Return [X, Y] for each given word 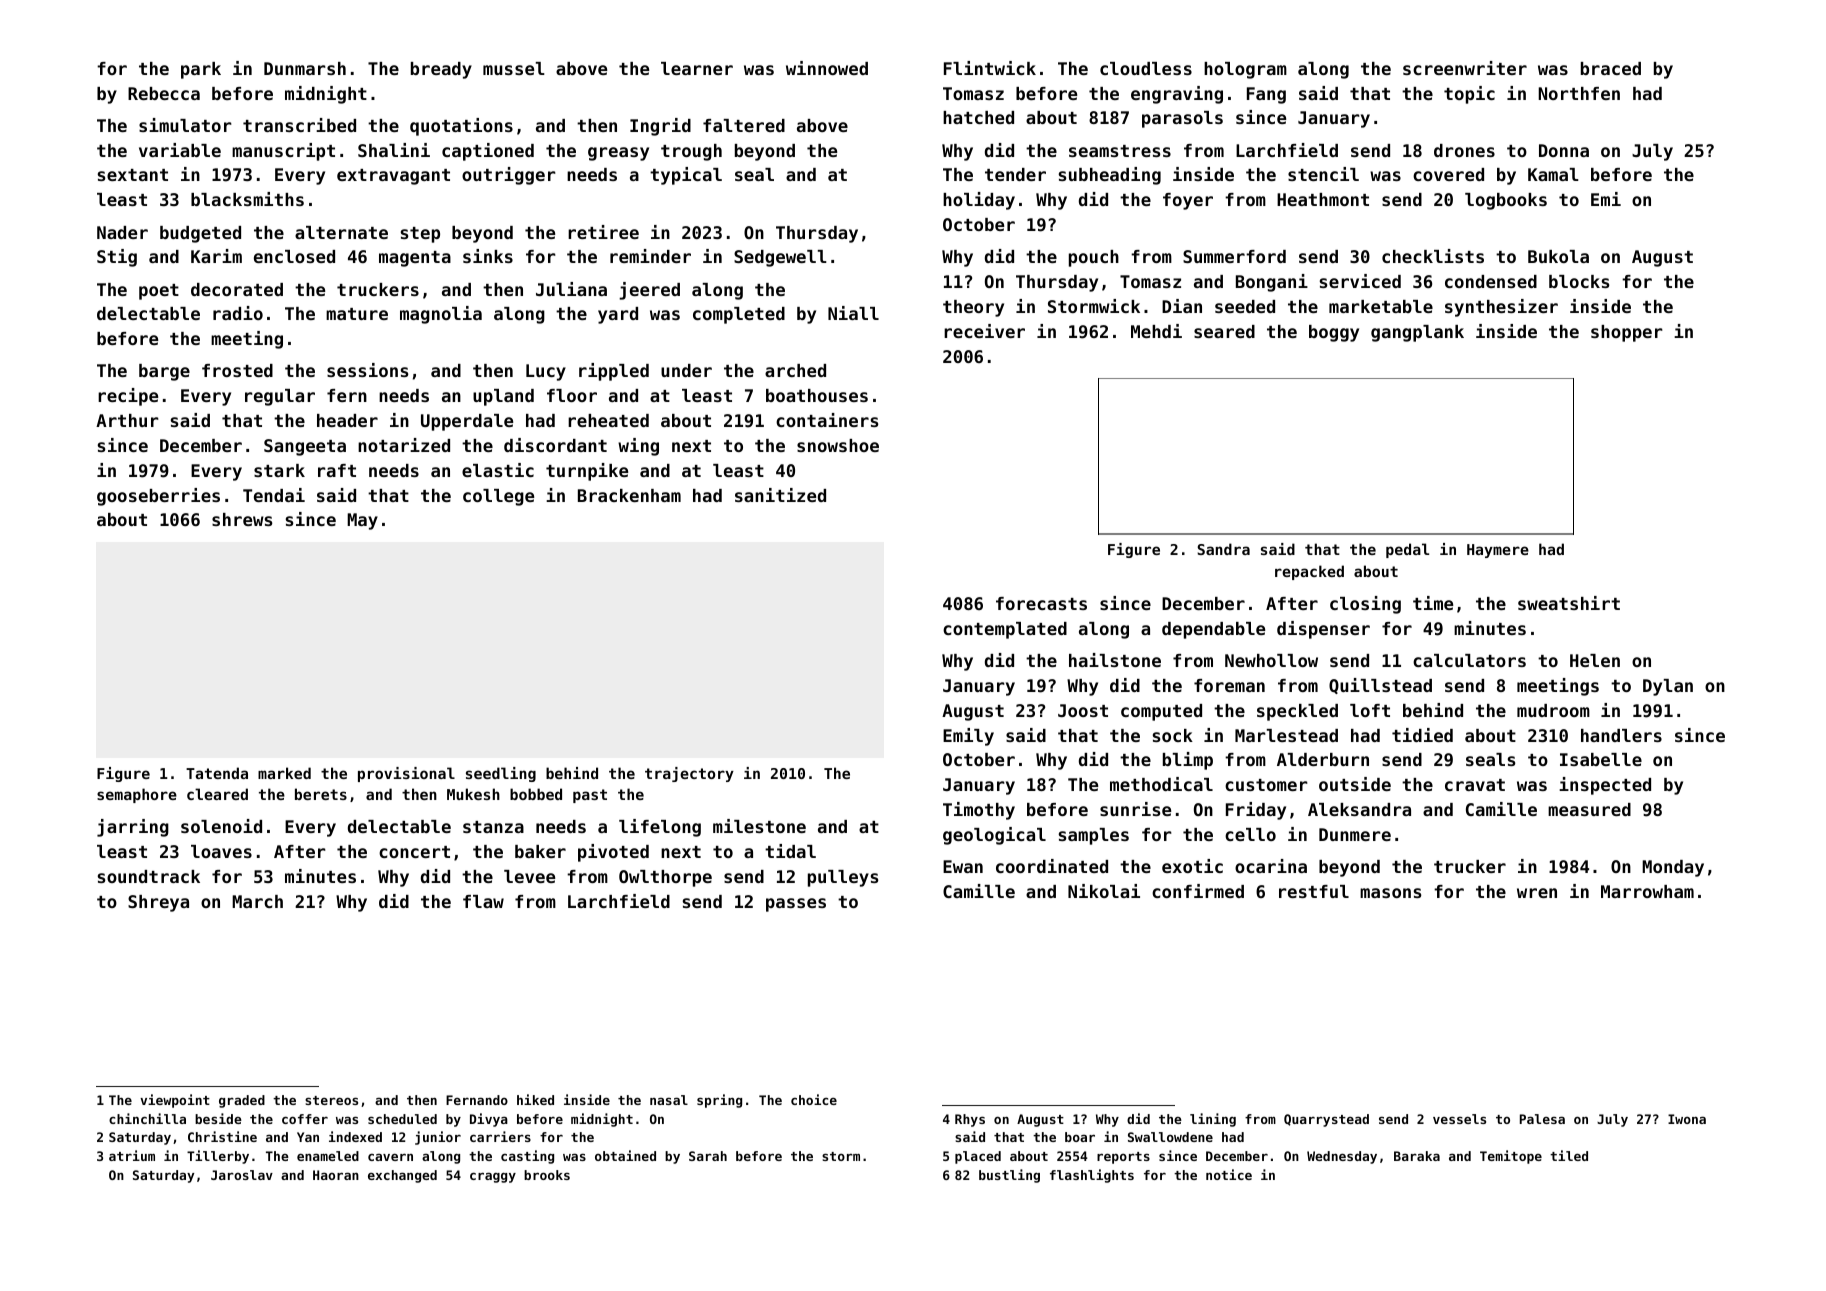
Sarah [708, 1156]
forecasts [1041, 603]
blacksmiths [247, 199]
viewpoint [175, 1101]
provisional [406, 774]
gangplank [1417, 333]
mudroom [1553, 710]
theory [973, 308]
